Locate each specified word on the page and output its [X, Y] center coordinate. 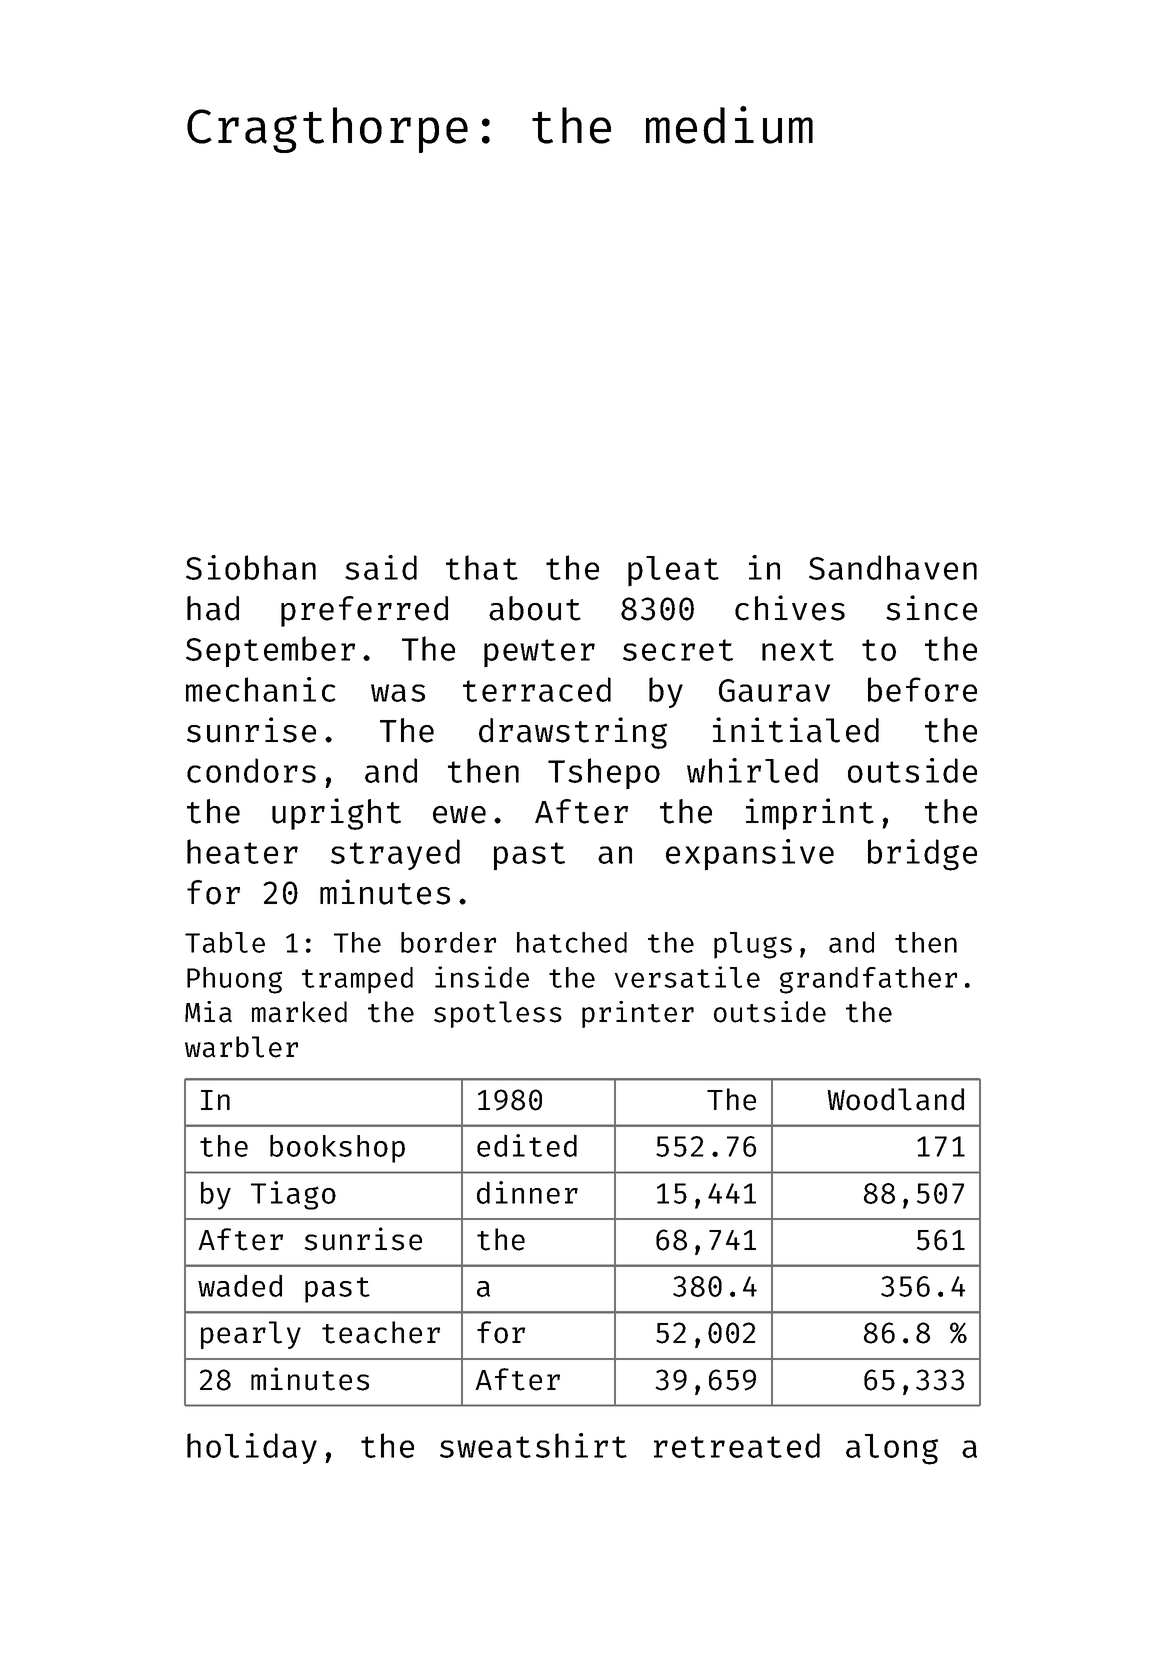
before [922, 689]
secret [678, 650]
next [798, 650]
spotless [498, 1014]
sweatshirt [533, 1445]
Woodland [895, 1099]
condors [251, 770]
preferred [364, 611]
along [892, 1449]
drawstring [573, 733]
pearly [251, 1335]
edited [527, 1145]
